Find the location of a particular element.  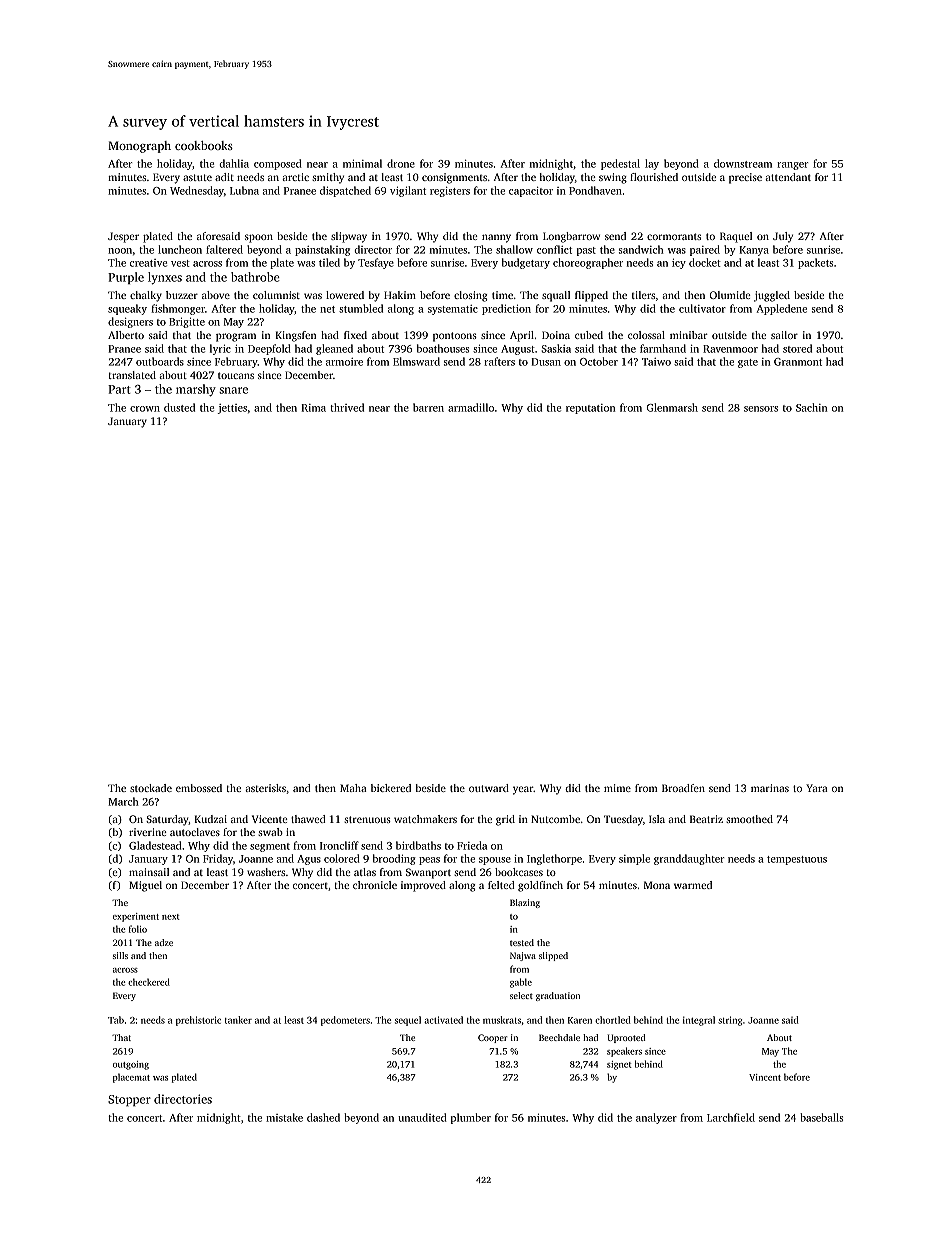

speakers is located at coordinates (624, 1052).
